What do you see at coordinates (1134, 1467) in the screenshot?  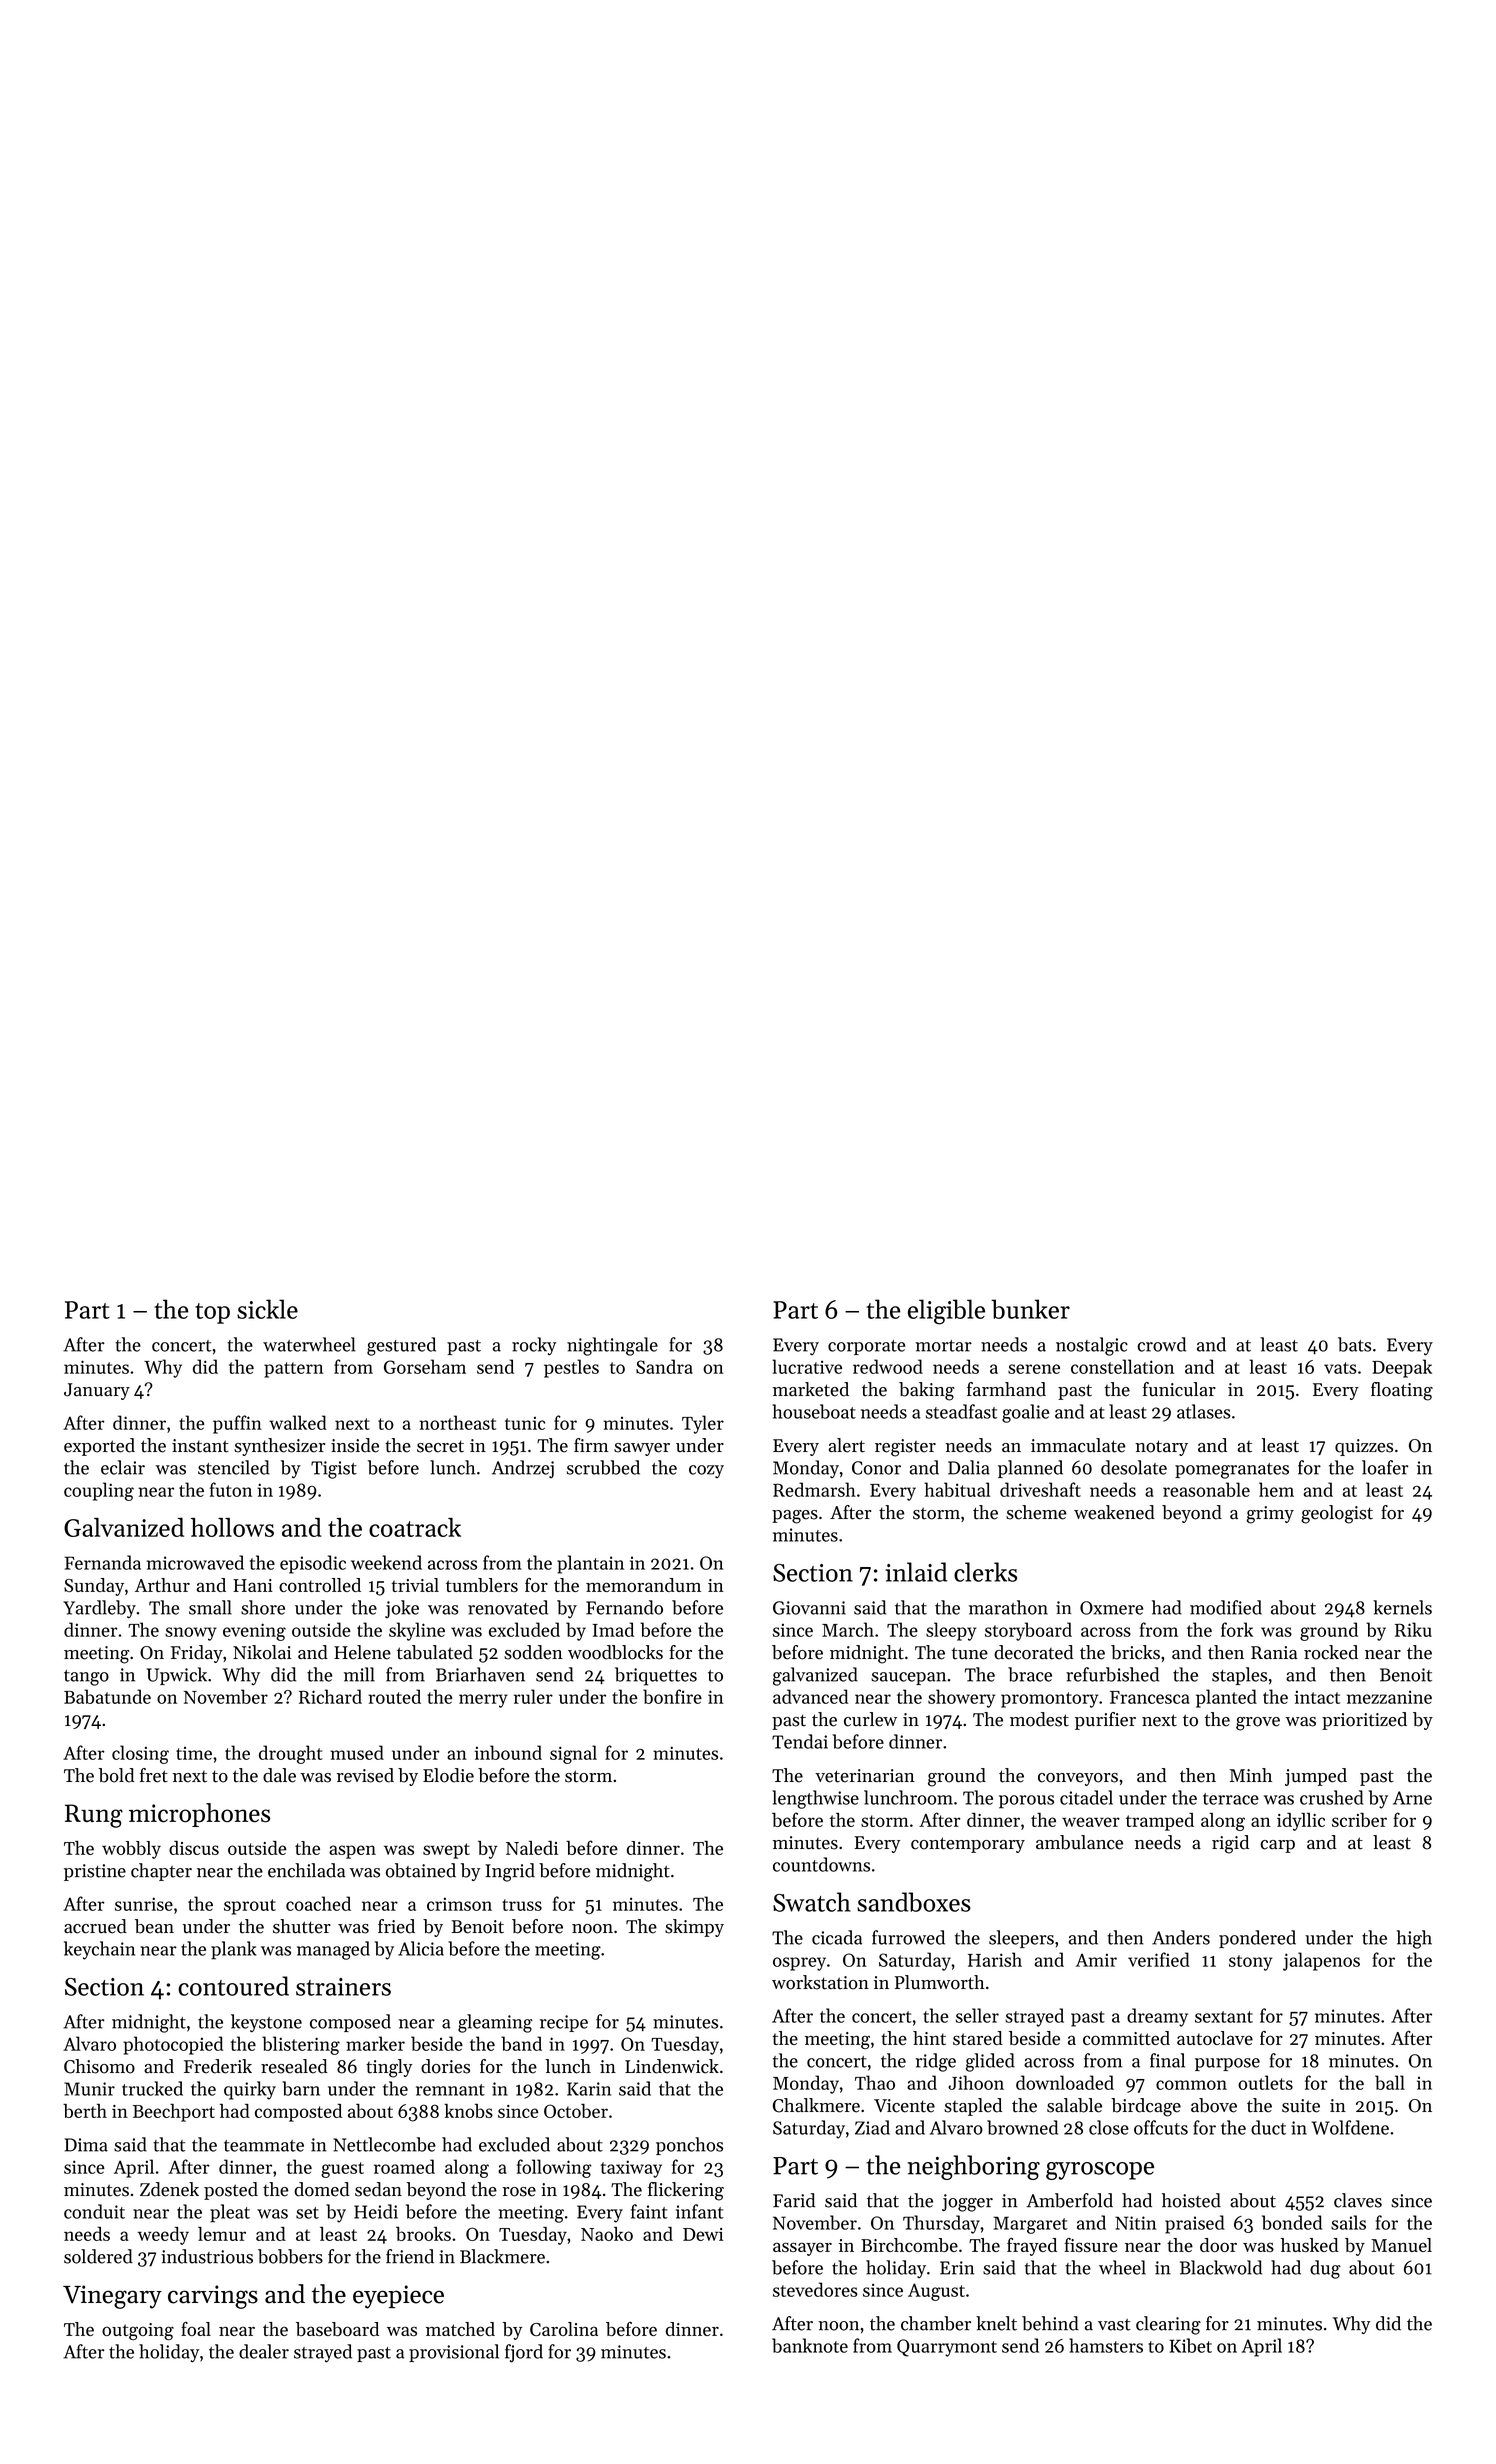 I see `desolate` at bounding box center [1134, 1467].
